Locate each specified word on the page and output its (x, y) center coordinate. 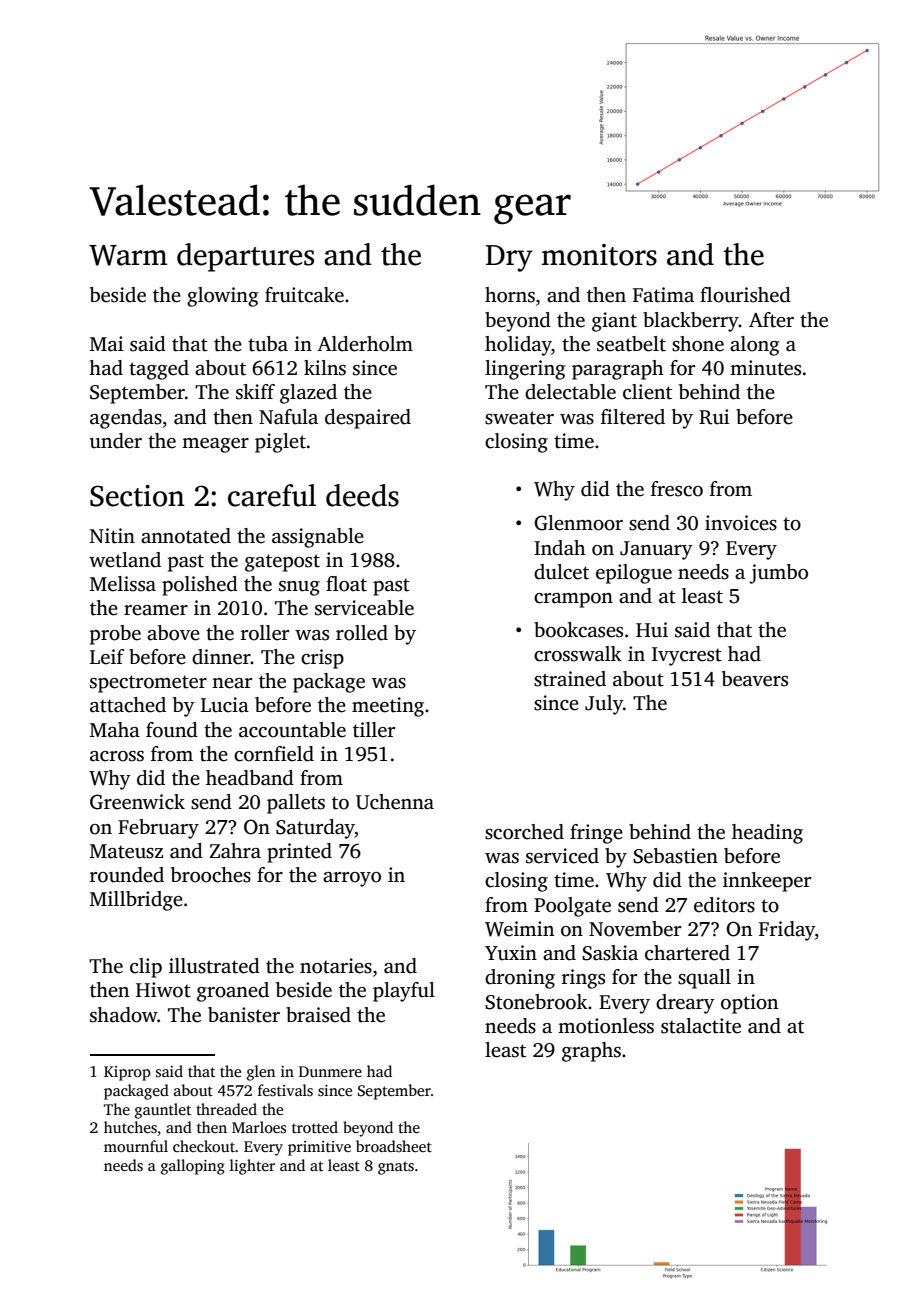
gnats (396, 1168)
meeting (388, 707)
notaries (336, 966)
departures (245, 257)
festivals (285, 1090)
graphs (591, 1052)
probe (115, 635)
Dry (509, 258)
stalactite (701, 1026)
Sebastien (675, 856)
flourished (745, 295)
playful (404, 992)
